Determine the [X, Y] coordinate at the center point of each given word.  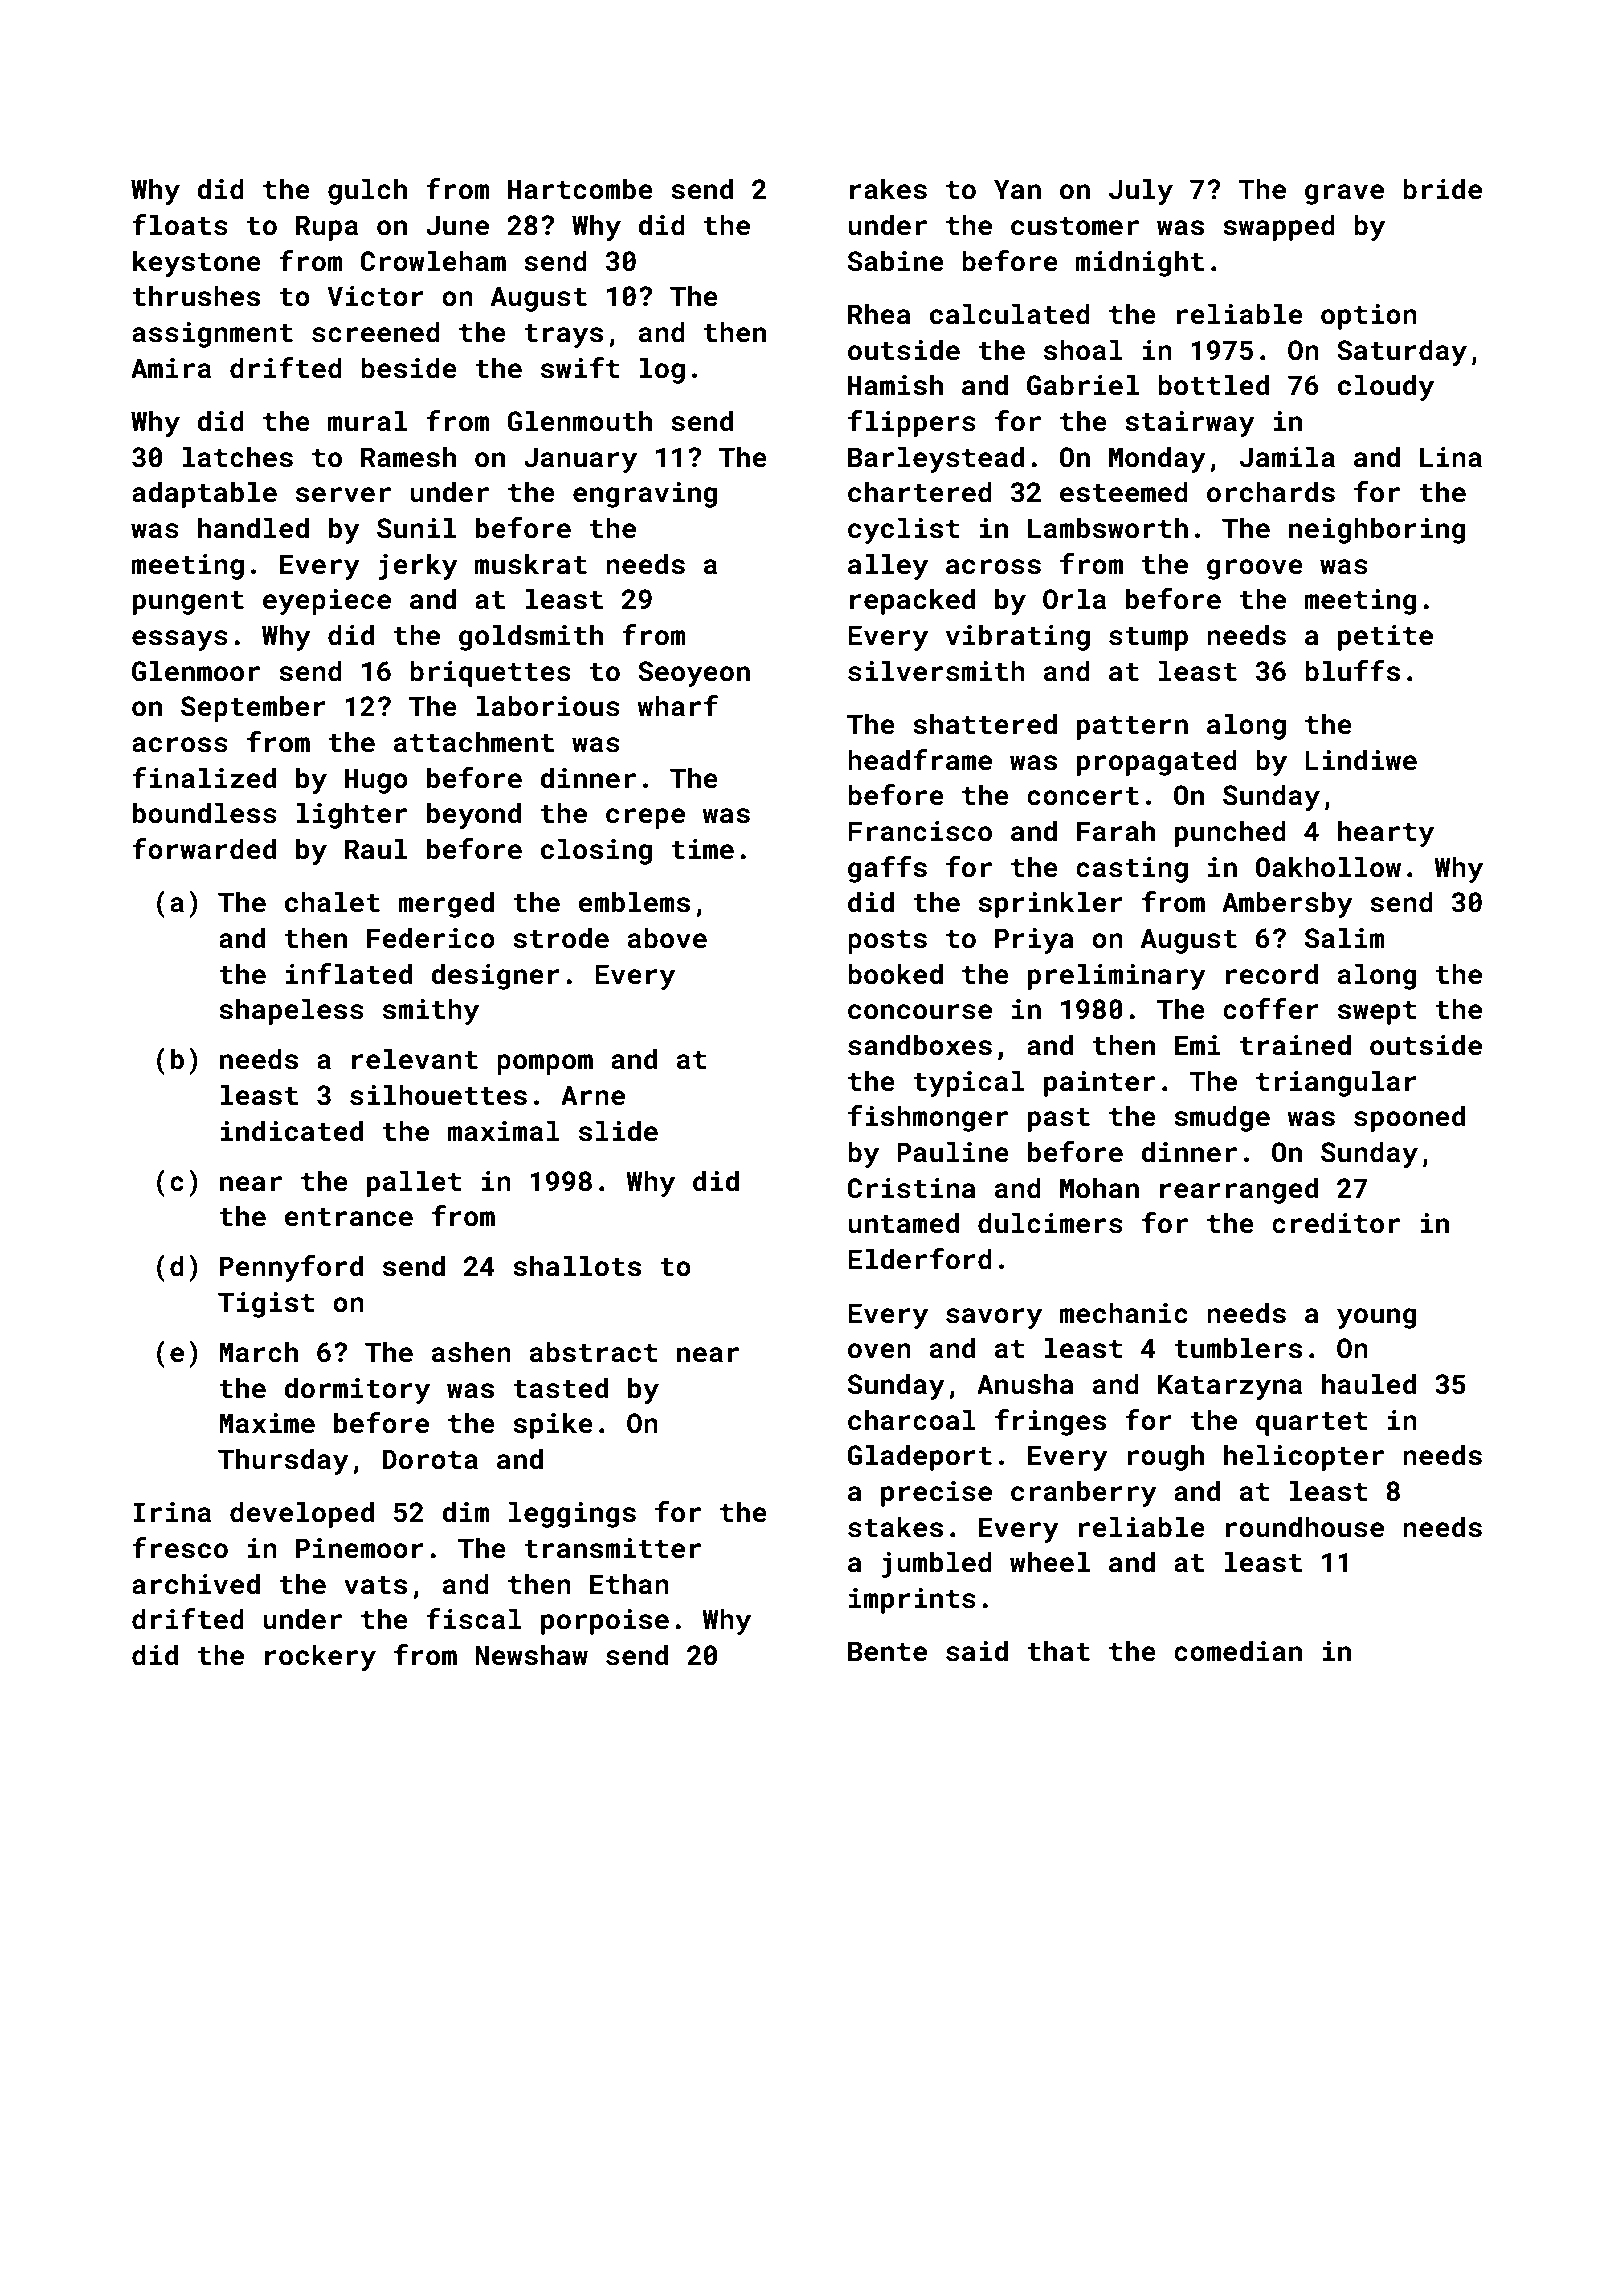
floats [180, 225]
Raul [376, 849]
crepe [645, 818]
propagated [1157, 762]
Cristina [911, 1188]
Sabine [896, 261]
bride [1442, 189]
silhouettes [438, 1095]
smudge [1222, 1118]
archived [196, 1584]
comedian [1238, 1651]
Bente [887, 1651]
